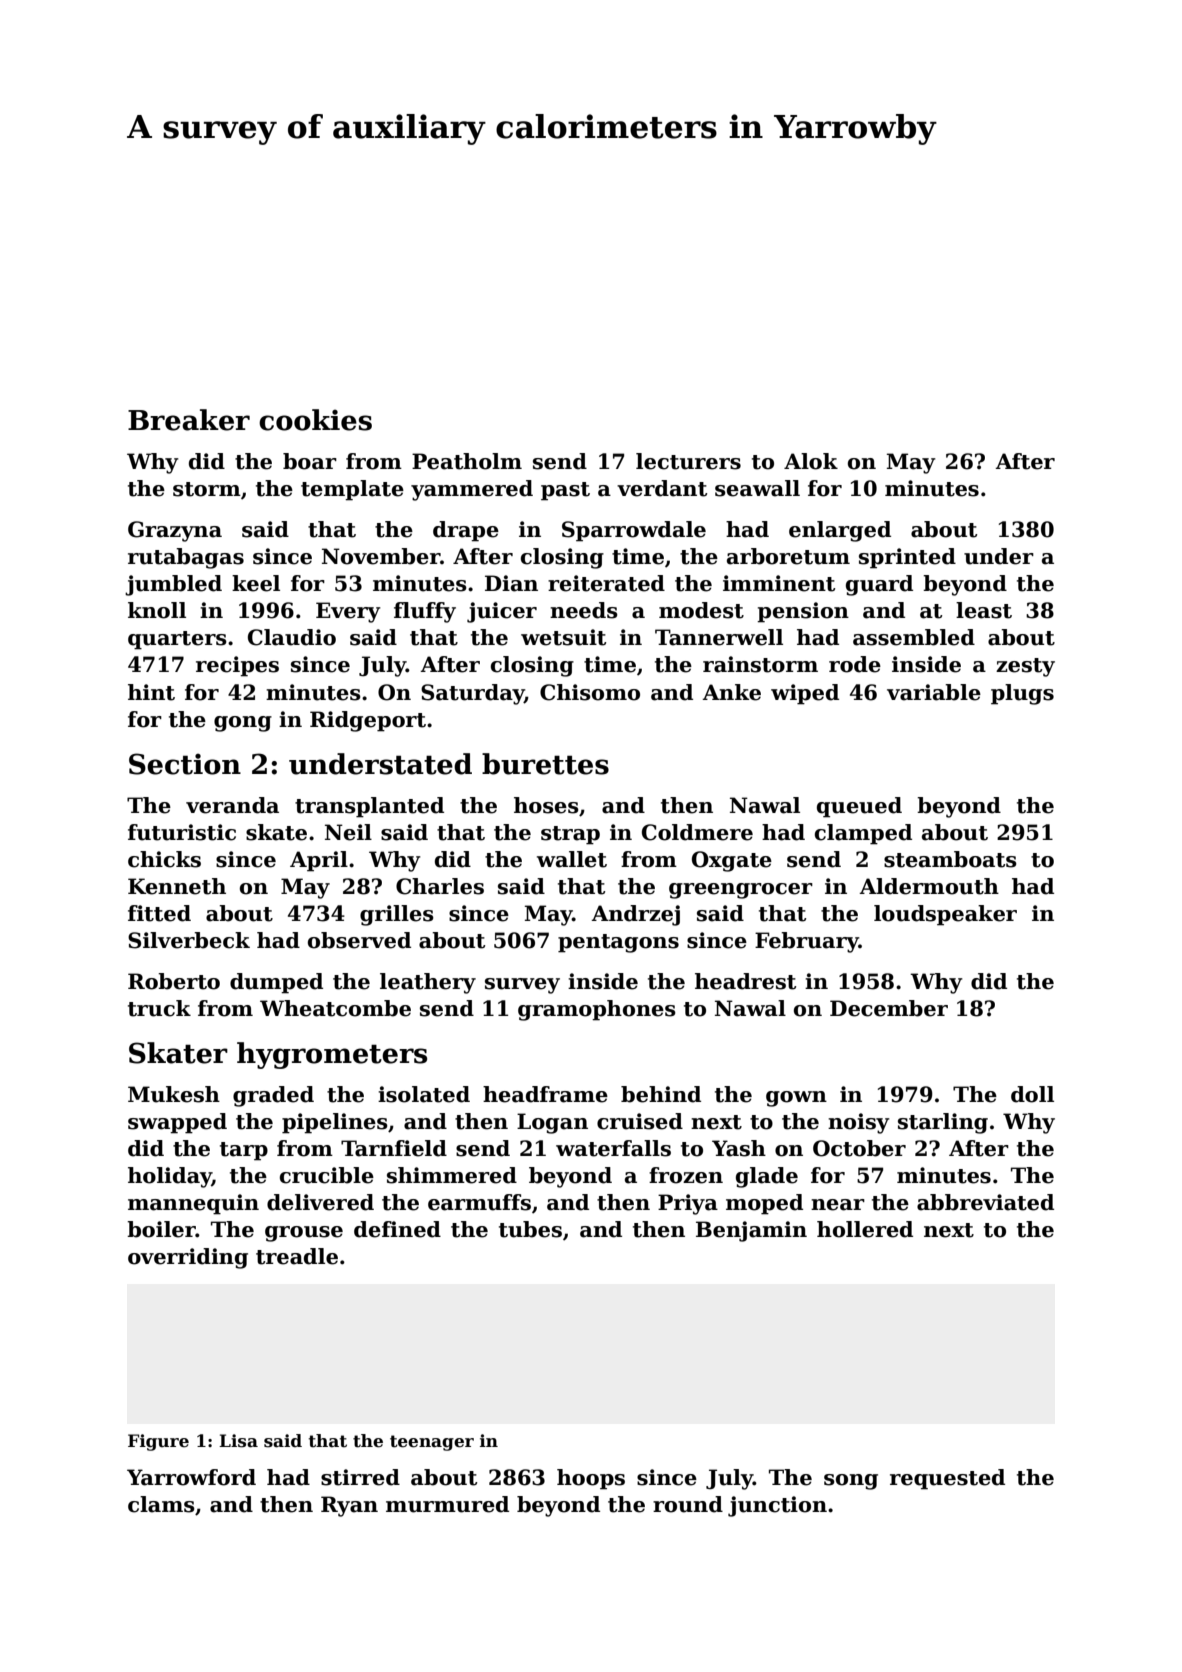 This document has width=1182, height=1672. Describe the element at coordinates (530, 1229) in the document. I see `tubes` at that location.
